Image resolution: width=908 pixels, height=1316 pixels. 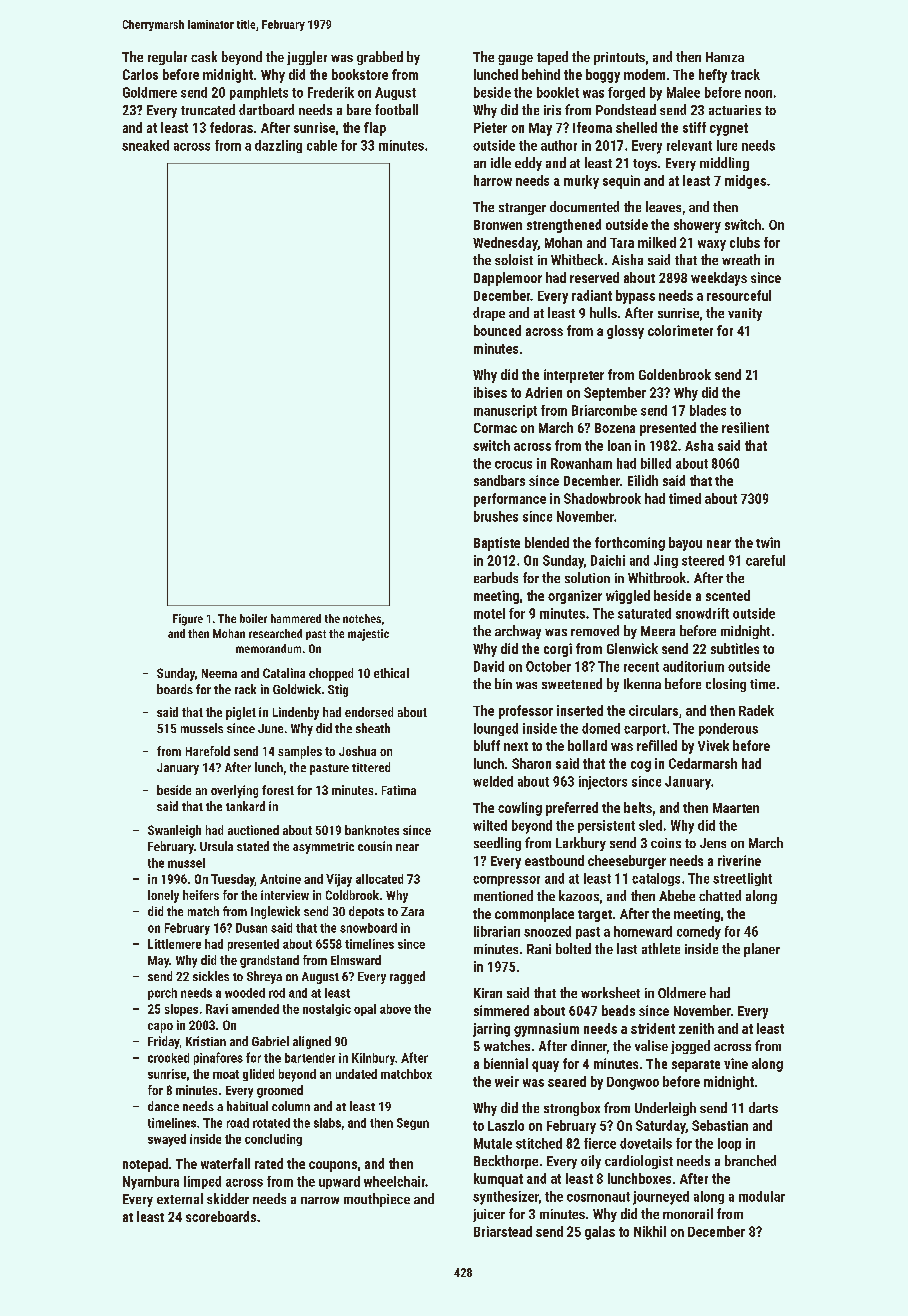 I want to click on galas, so click(x=600, y=1233).
